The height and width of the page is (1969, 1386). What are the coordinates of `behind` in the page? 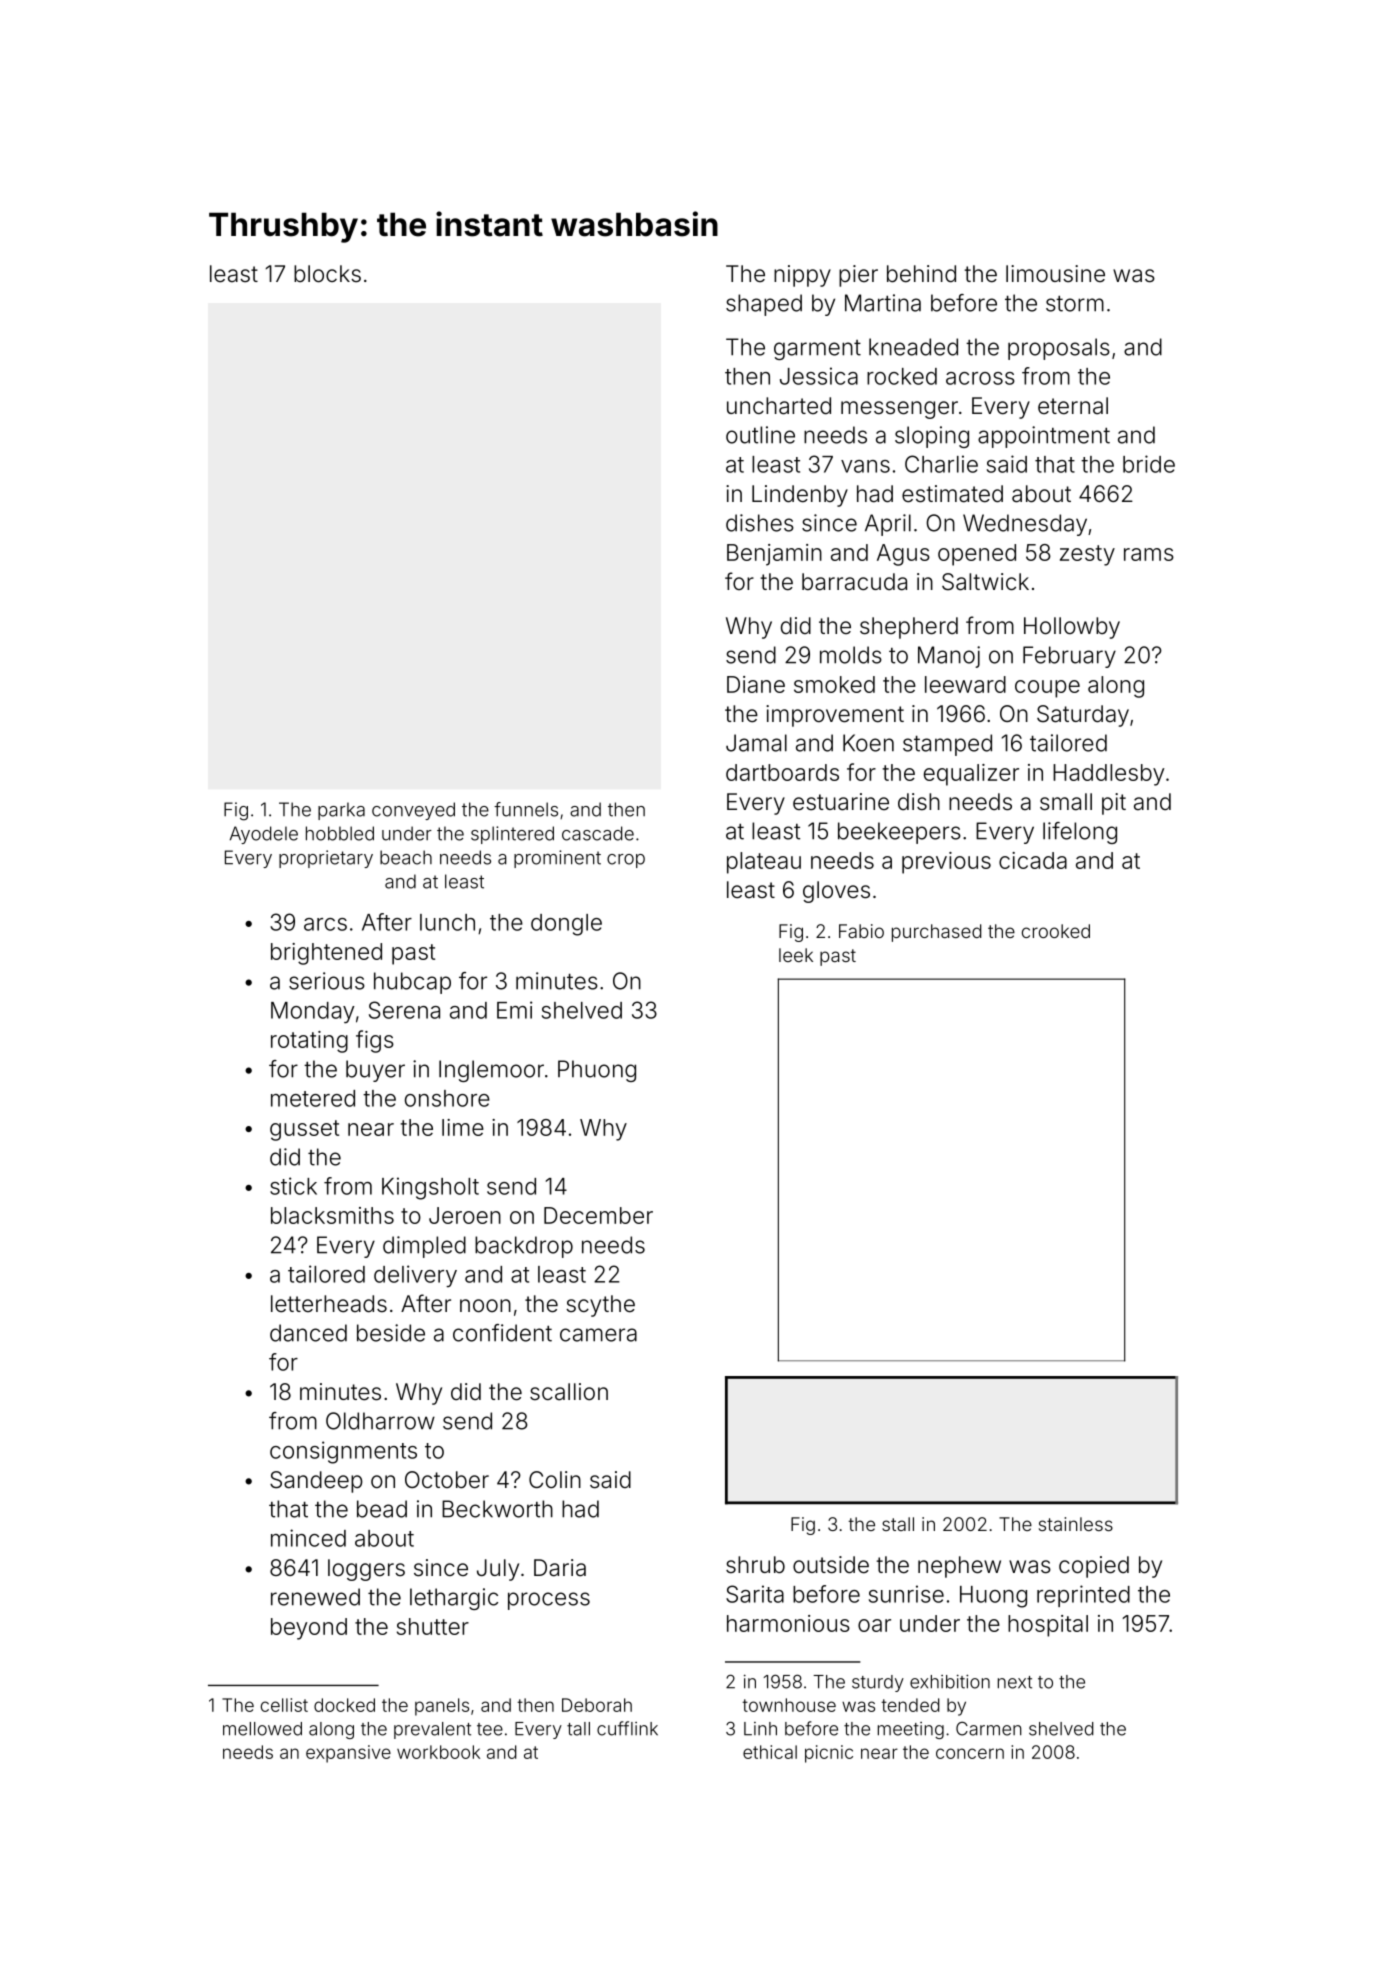 It's located at (921, 274).
